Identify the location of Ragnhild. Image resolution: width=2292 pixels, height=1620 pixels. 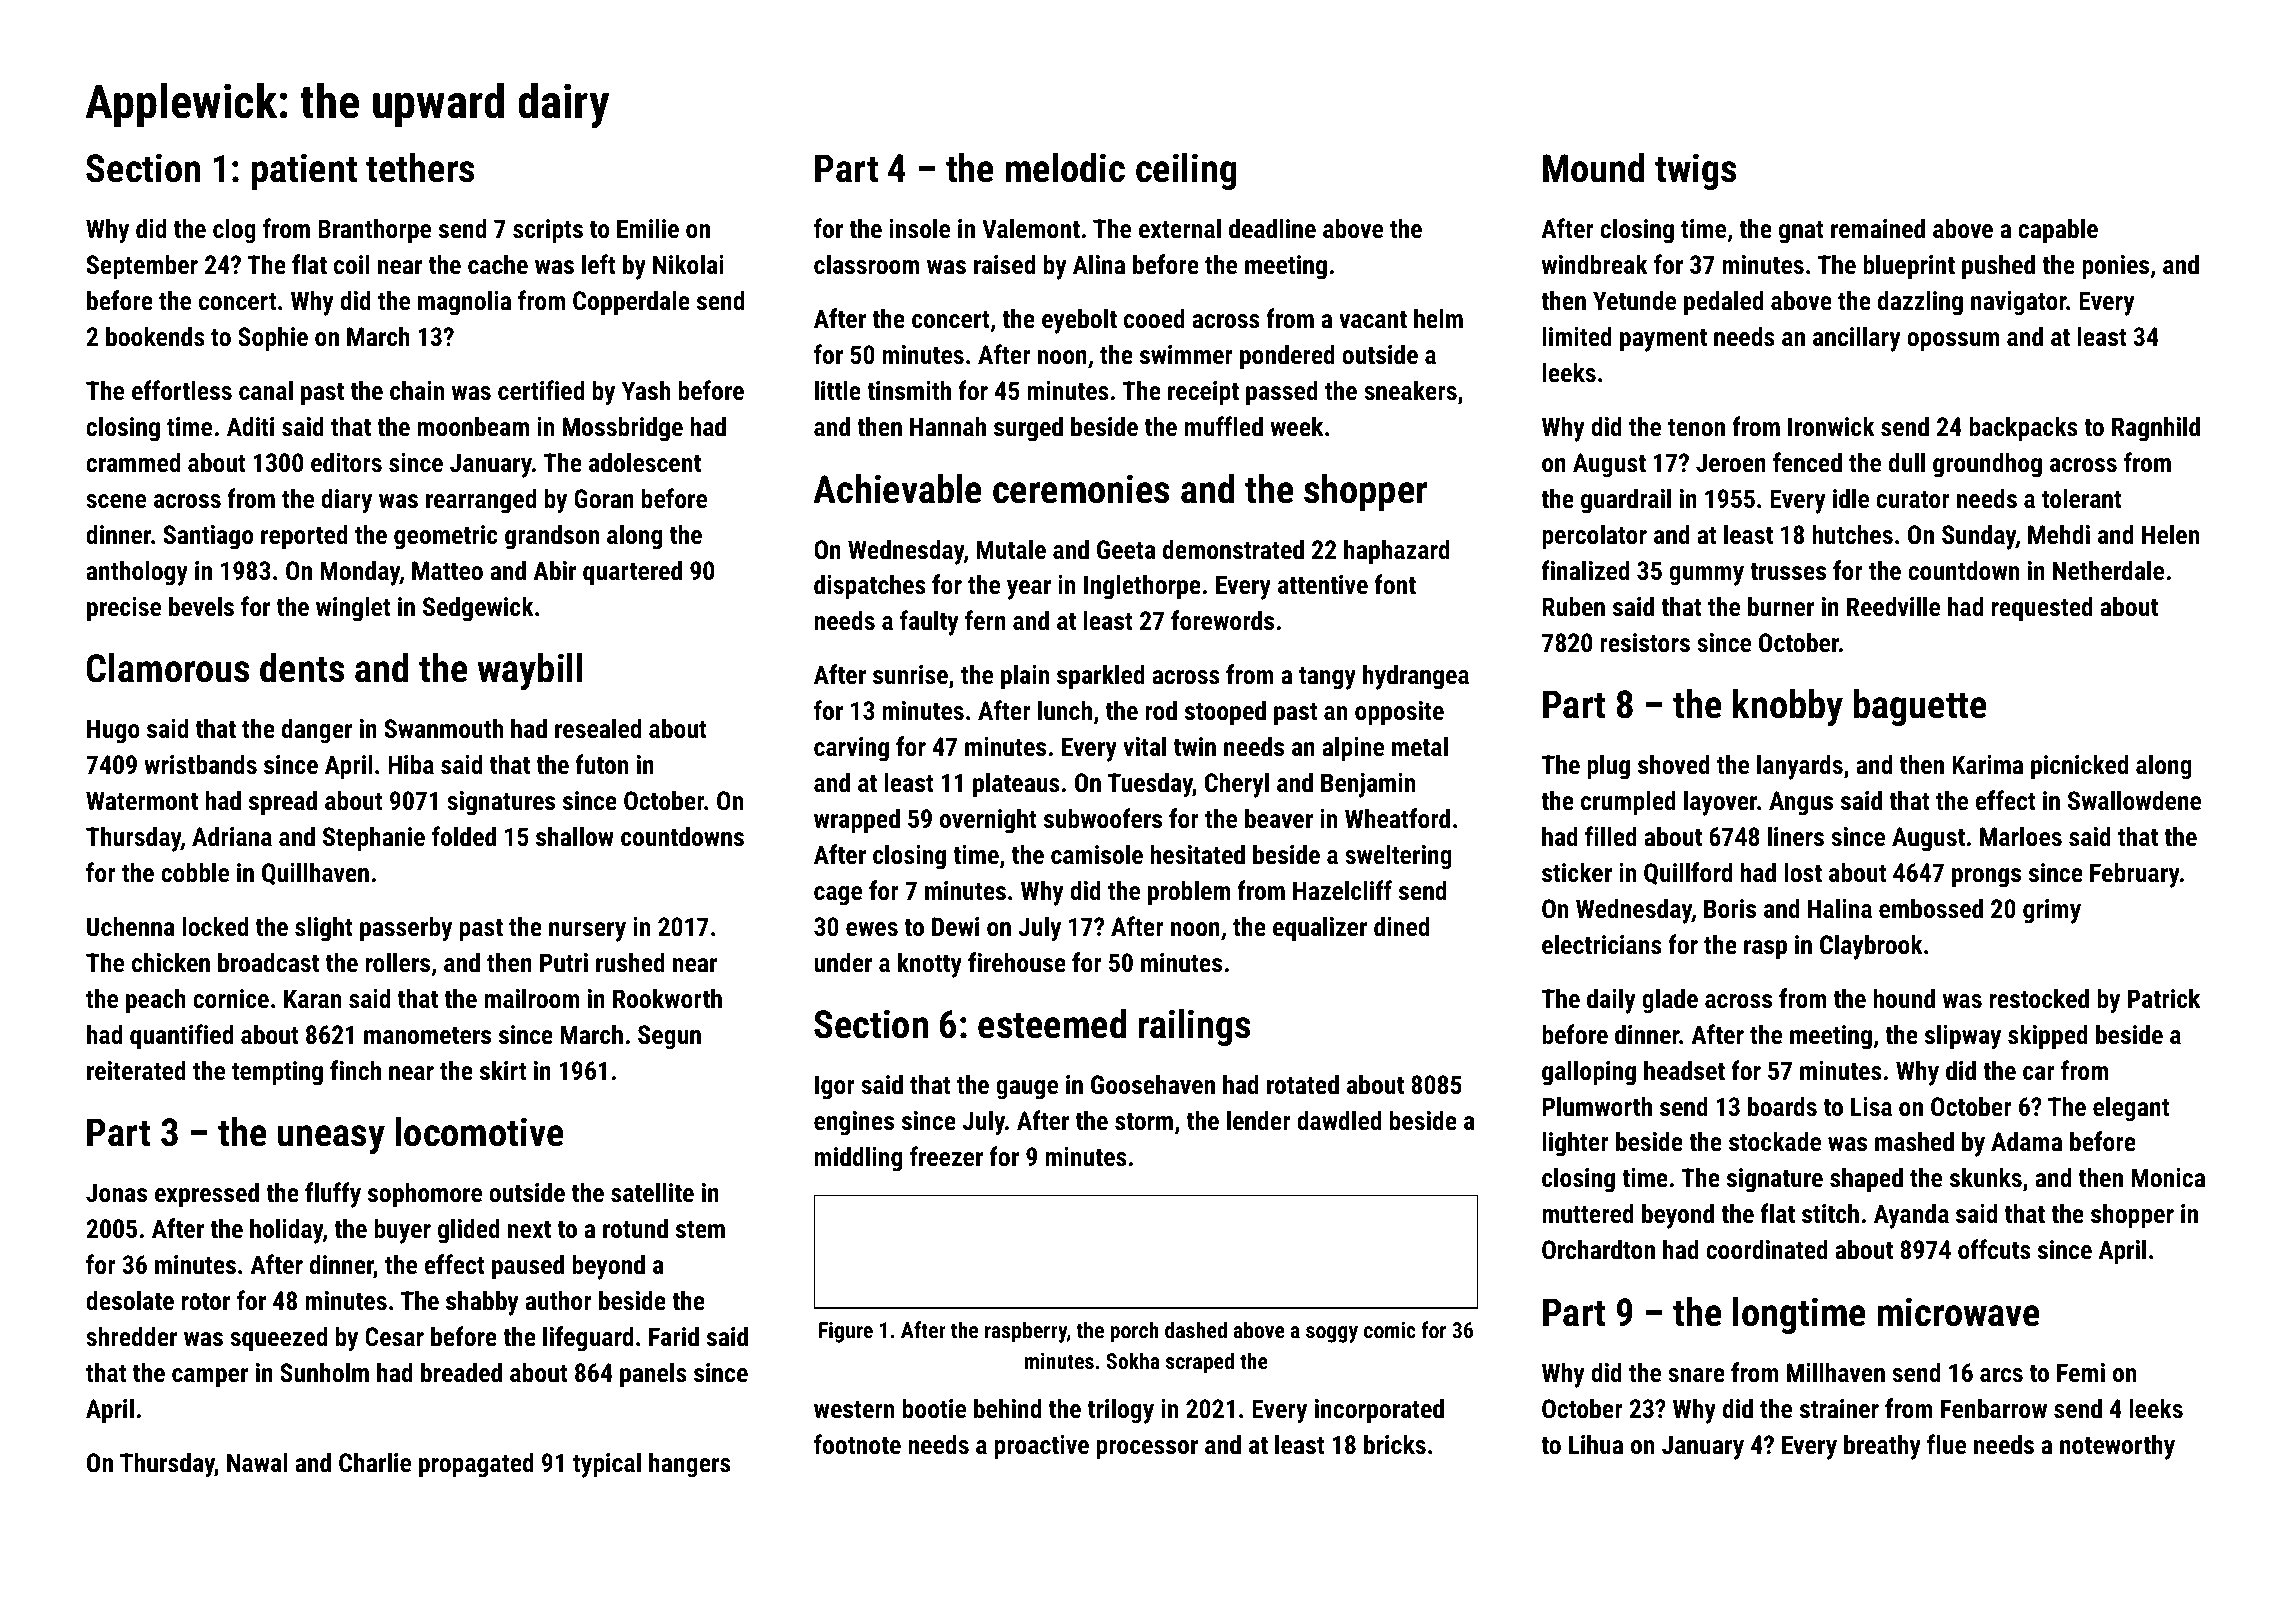
(2156, 429).
